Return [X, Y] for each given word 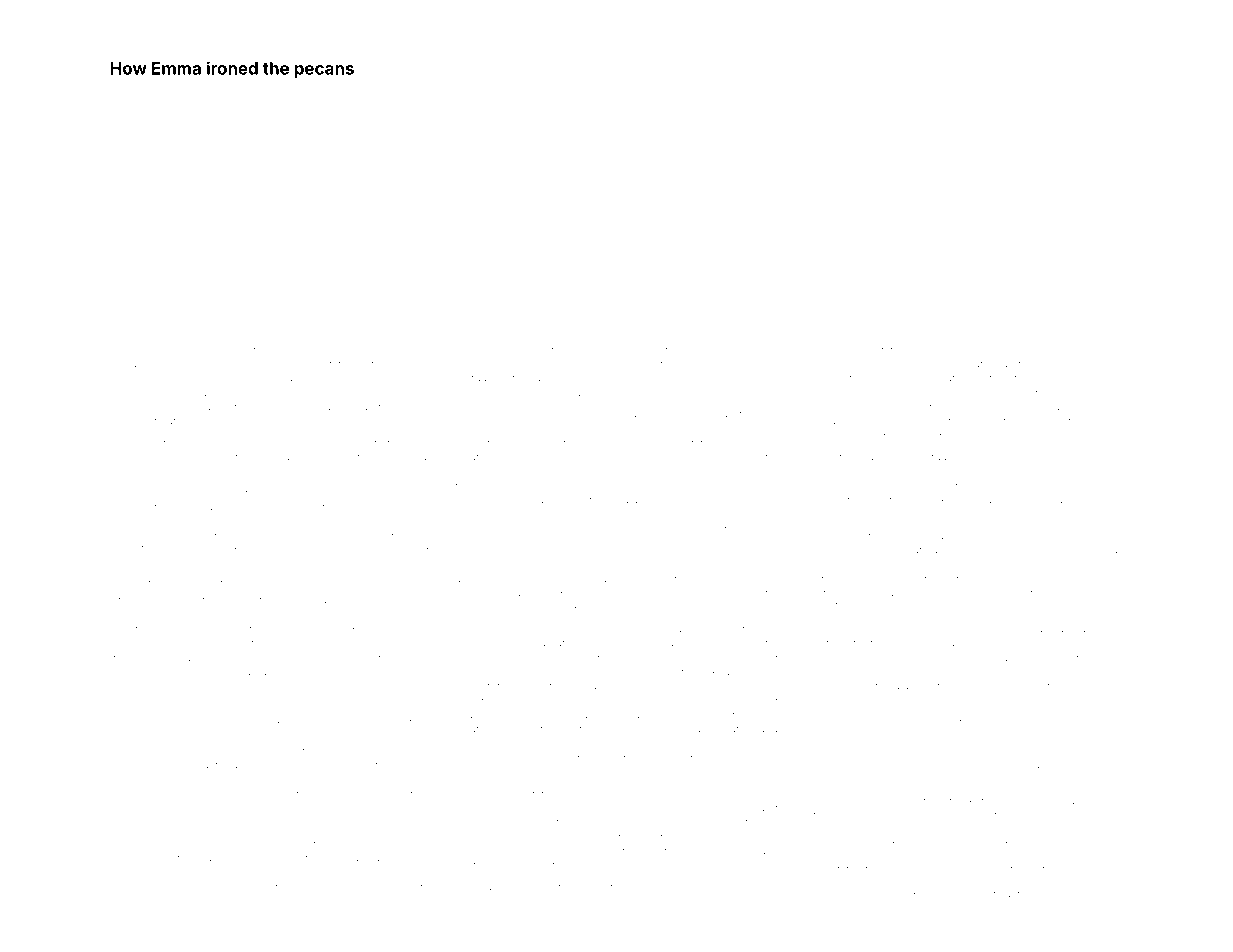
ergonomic [750, 351]
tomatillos [133, 736]
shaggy [210, 888]
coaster [1105, 536]
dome [298, 457]
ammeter [167, 579]
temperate [1024, 765]
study [553, 888]
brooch [896, 514]
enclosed [550, 758]
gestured [755, 472]
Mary [216, 350]
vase [932, 350]
